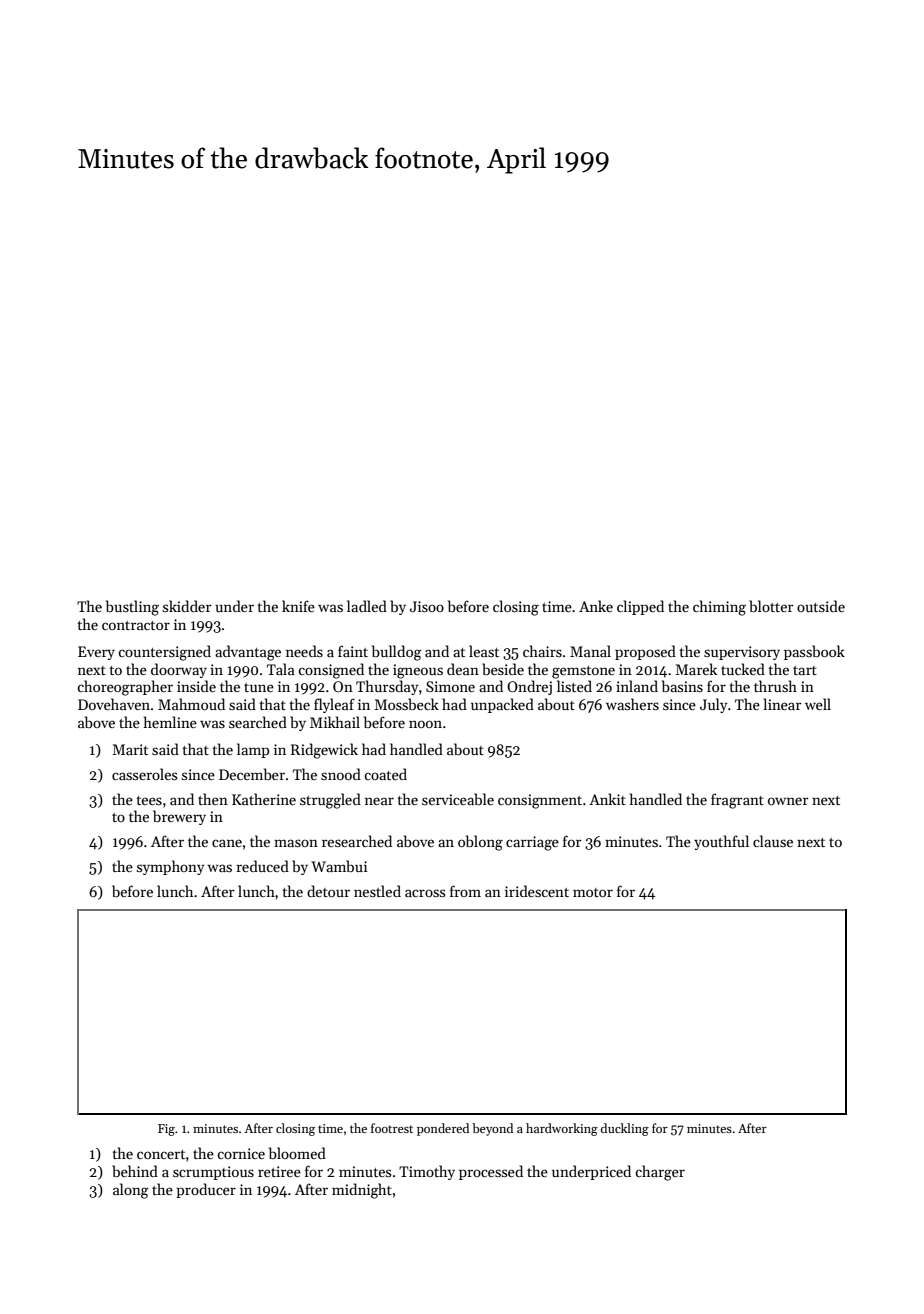 This screenshot has height=1314, width=924. I want to click on duckling, so click(625, 1129).
